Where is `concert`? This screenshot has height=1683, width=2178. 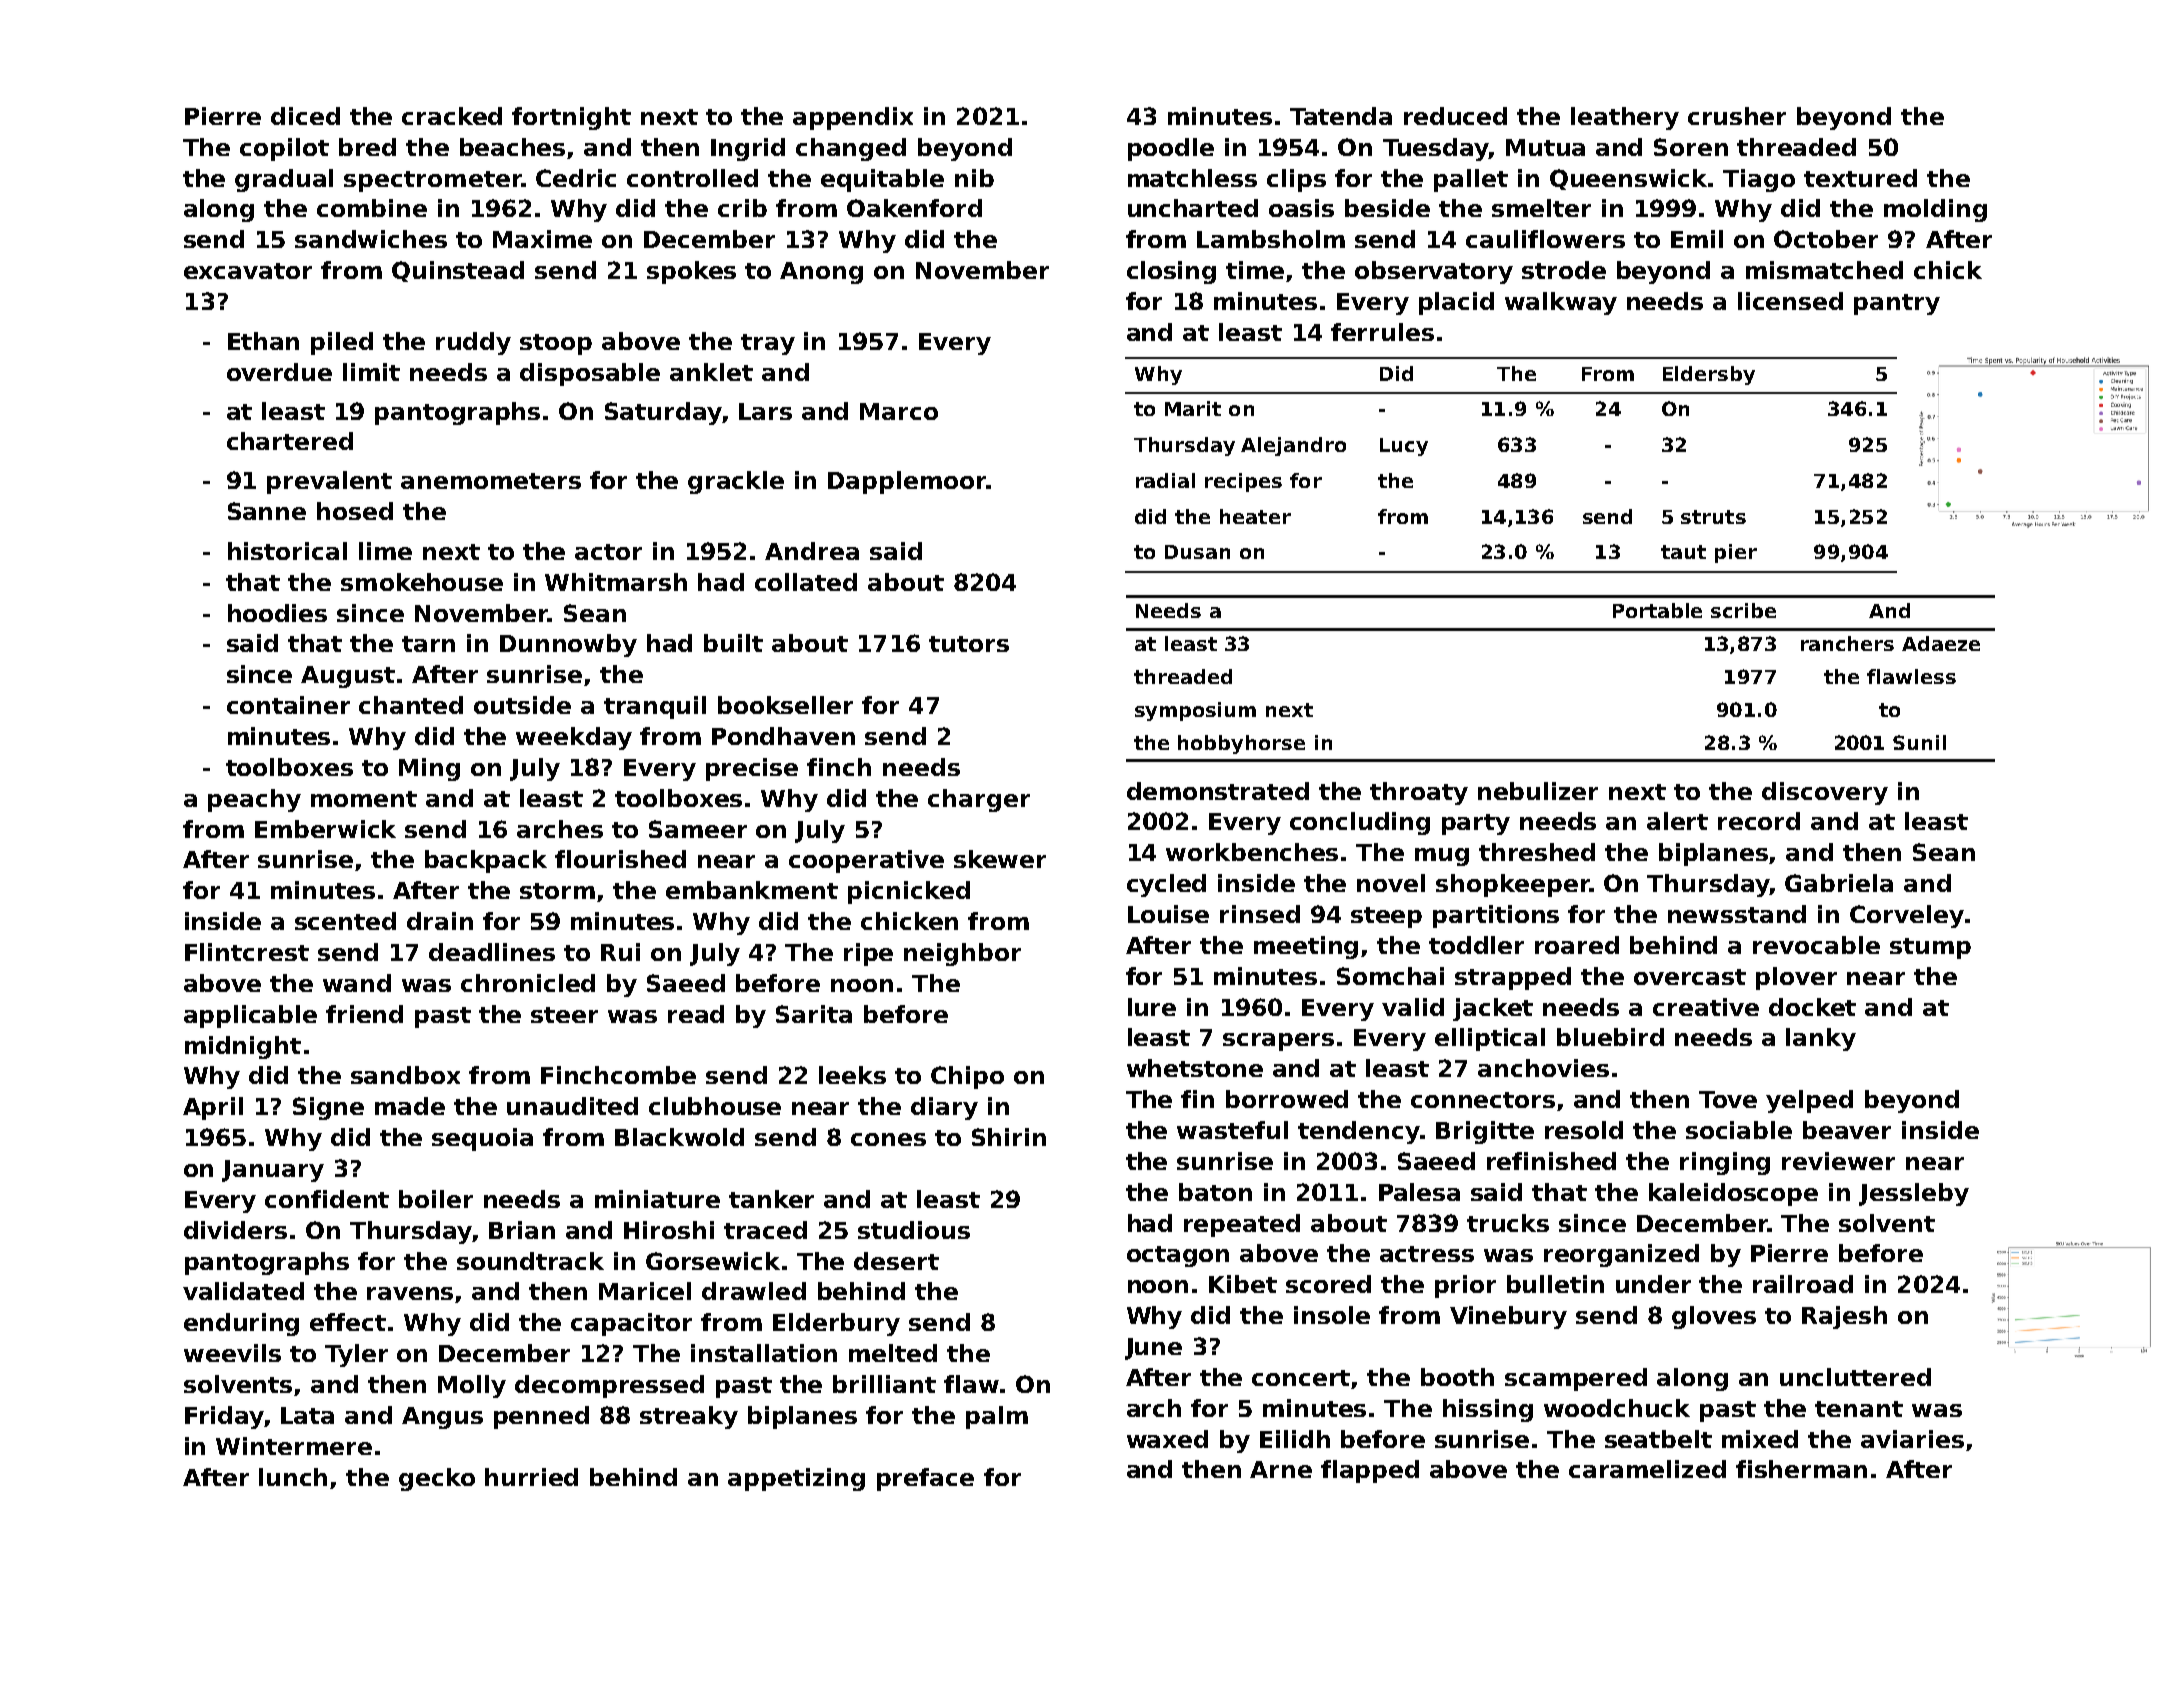
concert is located at coordinates (1302, 1379).
